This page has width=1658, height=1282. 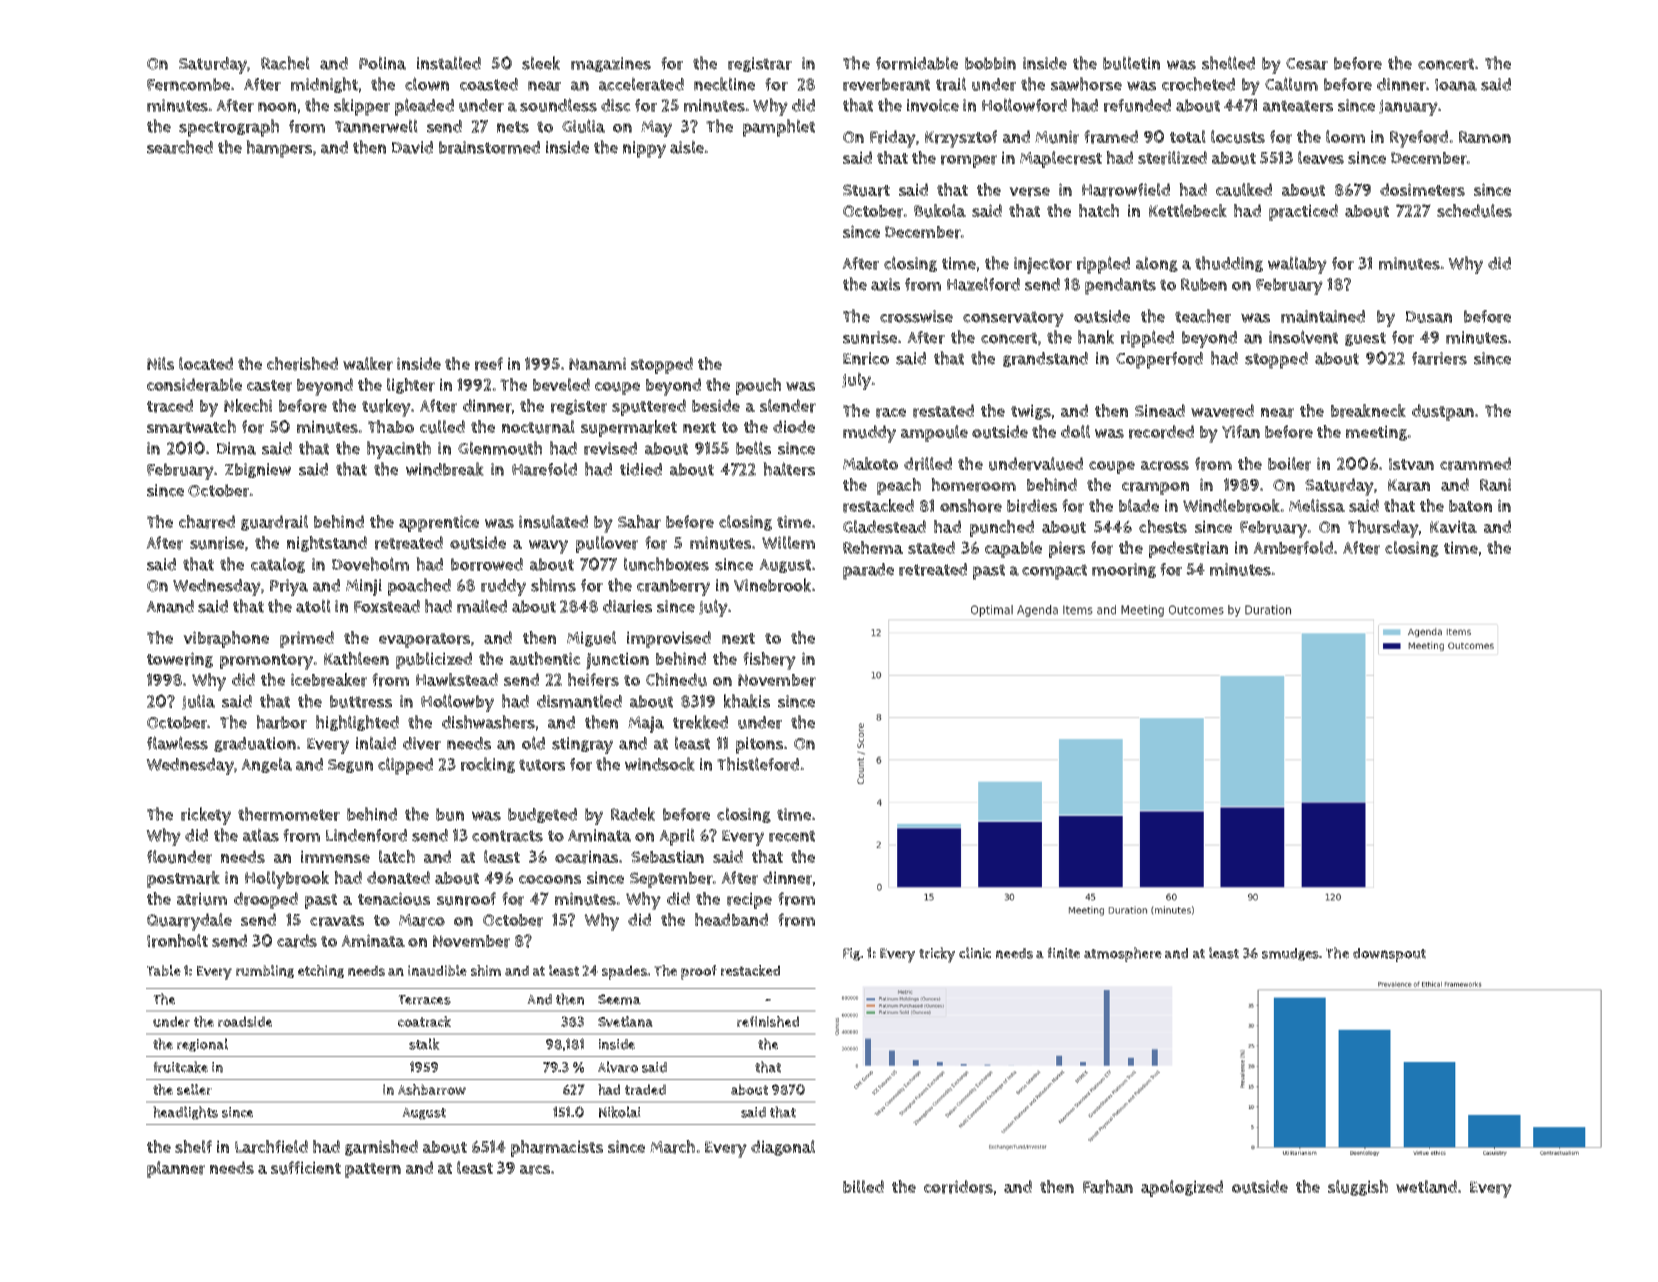 What do you see at coordinates (1389, 955) in the page?
I see `downspout` at bounding box center [1389, 955].
